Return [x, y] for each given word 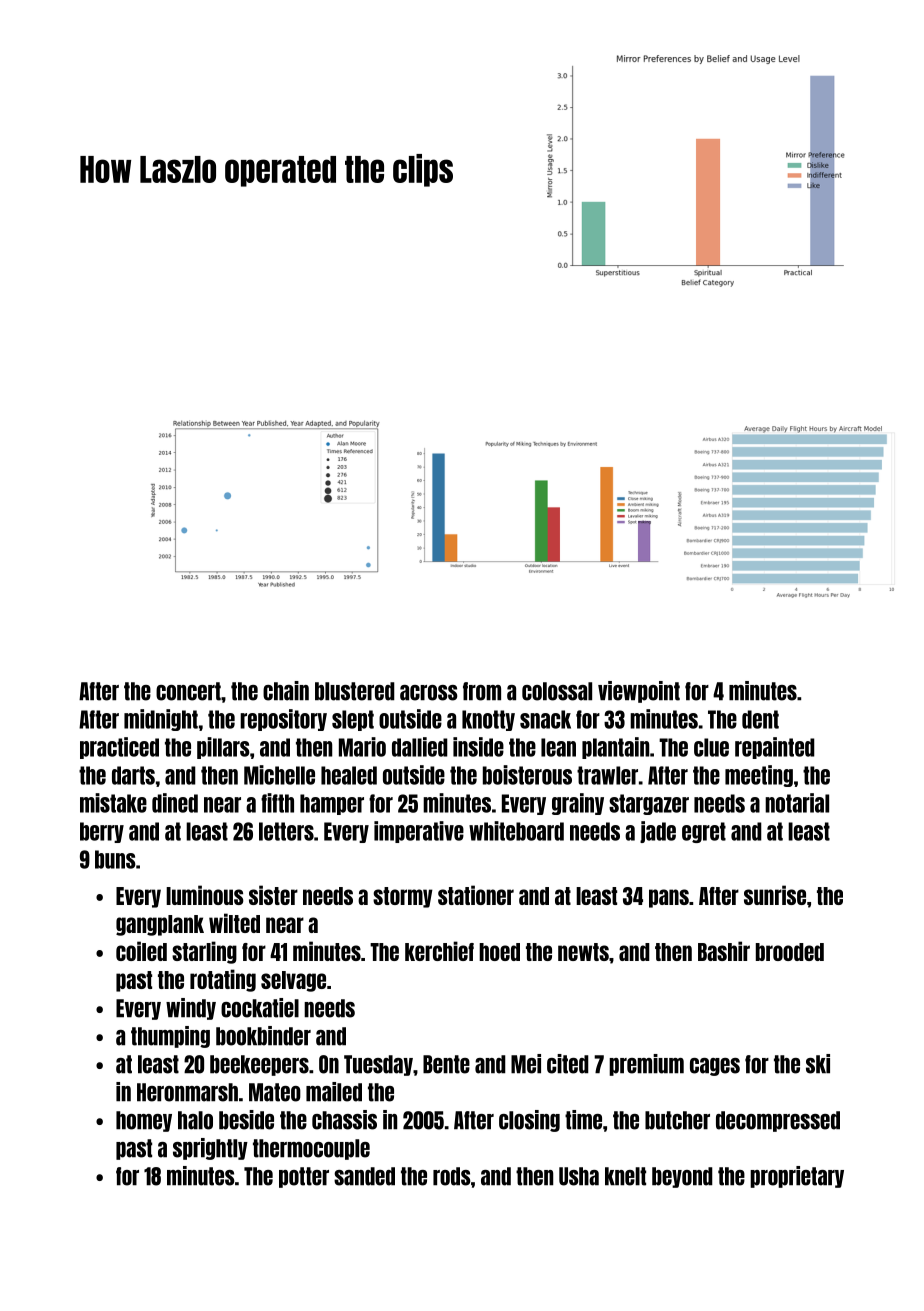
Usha [579, 1176]
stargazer [649, 804]
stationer [476, 895]
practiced [119, 748]
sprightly [210, 1149]
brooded [790, 952]
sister [273, 895]
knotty [488, 720]
